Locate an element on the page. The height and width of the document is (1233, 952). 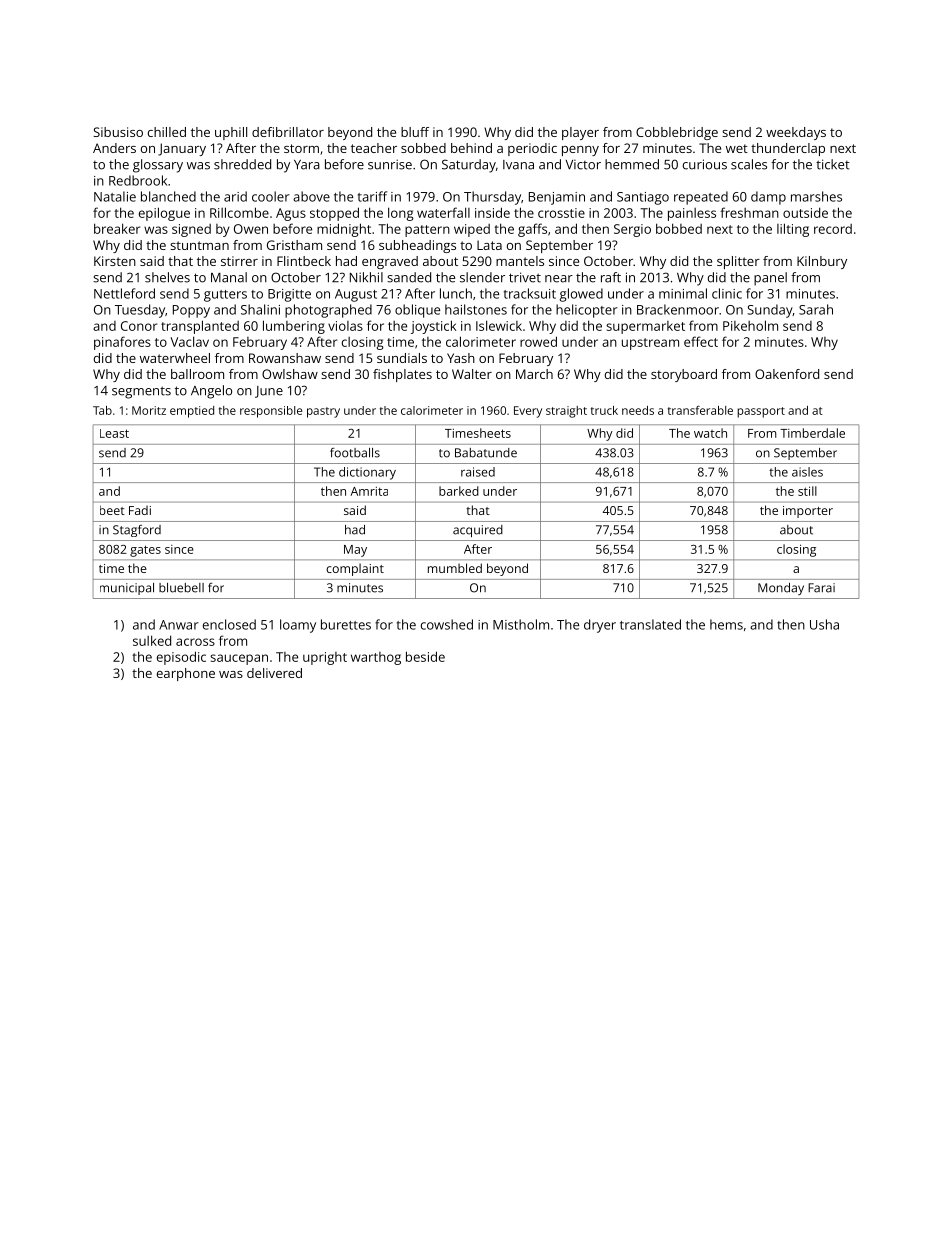
delivered is located at coordinates (274, 673).
